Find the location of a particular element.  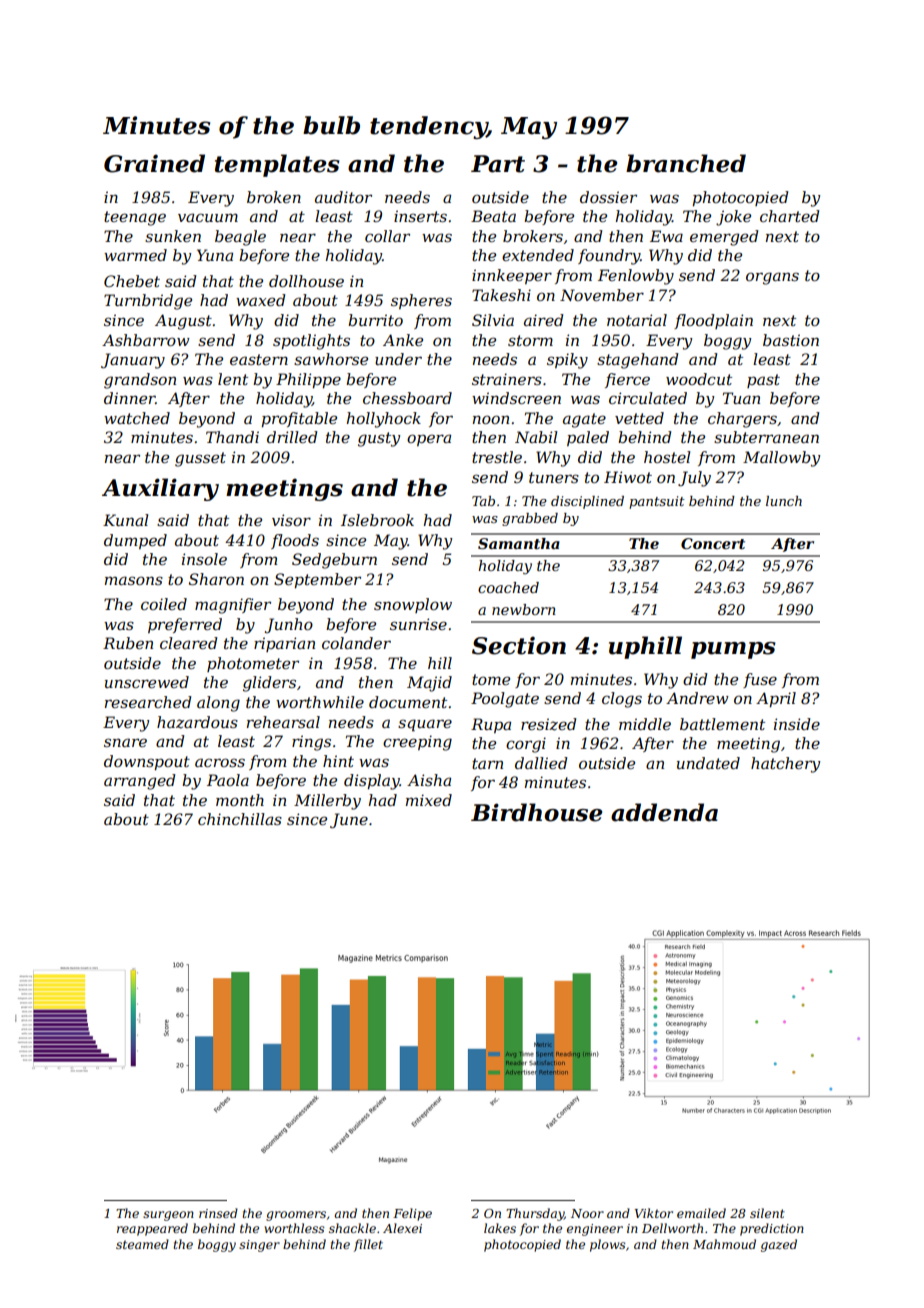

dollhouse is located at coordinates (306, 281).
